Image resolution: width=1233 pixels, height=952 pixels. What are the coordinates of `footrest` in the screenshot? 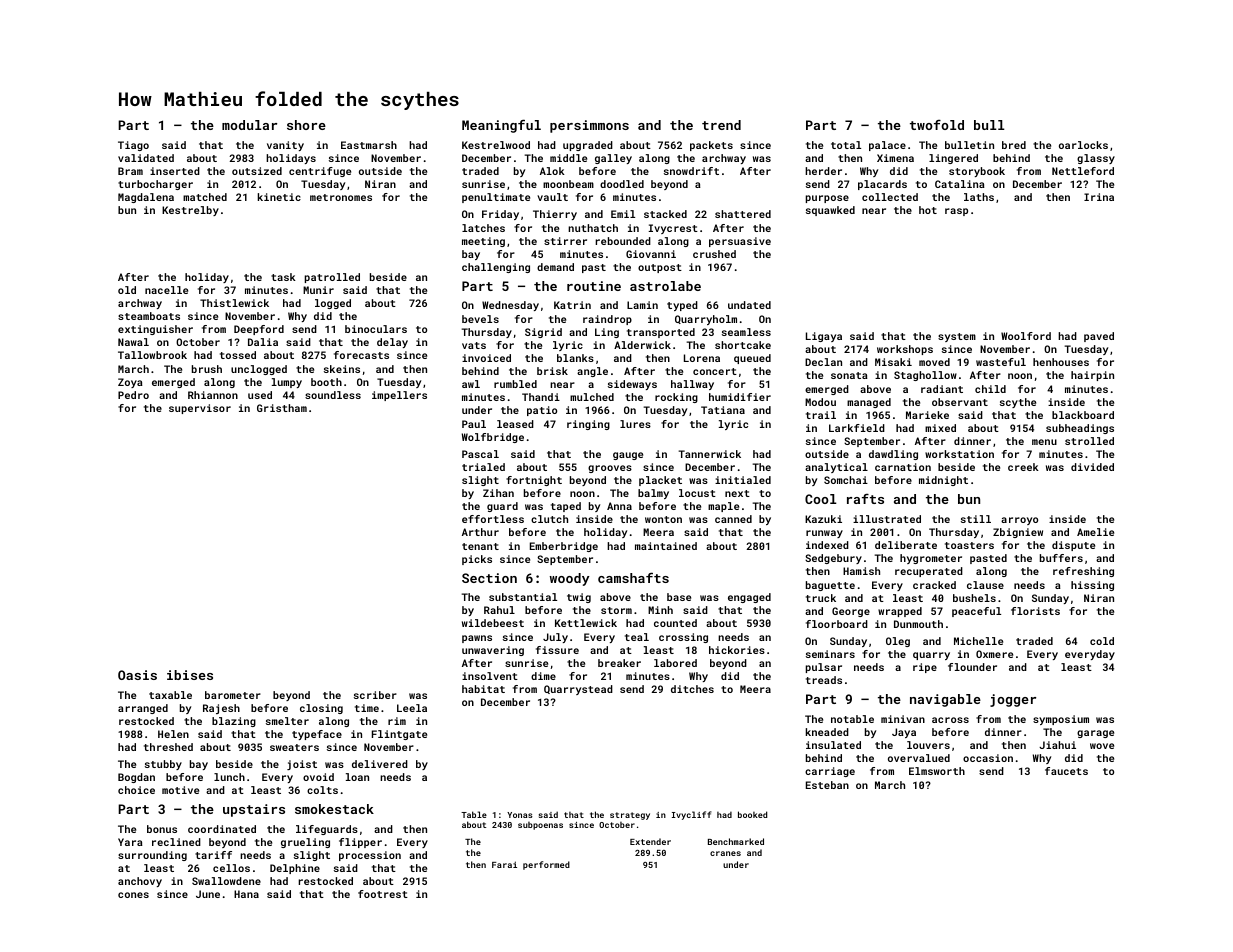 It's located at (383, 894).
